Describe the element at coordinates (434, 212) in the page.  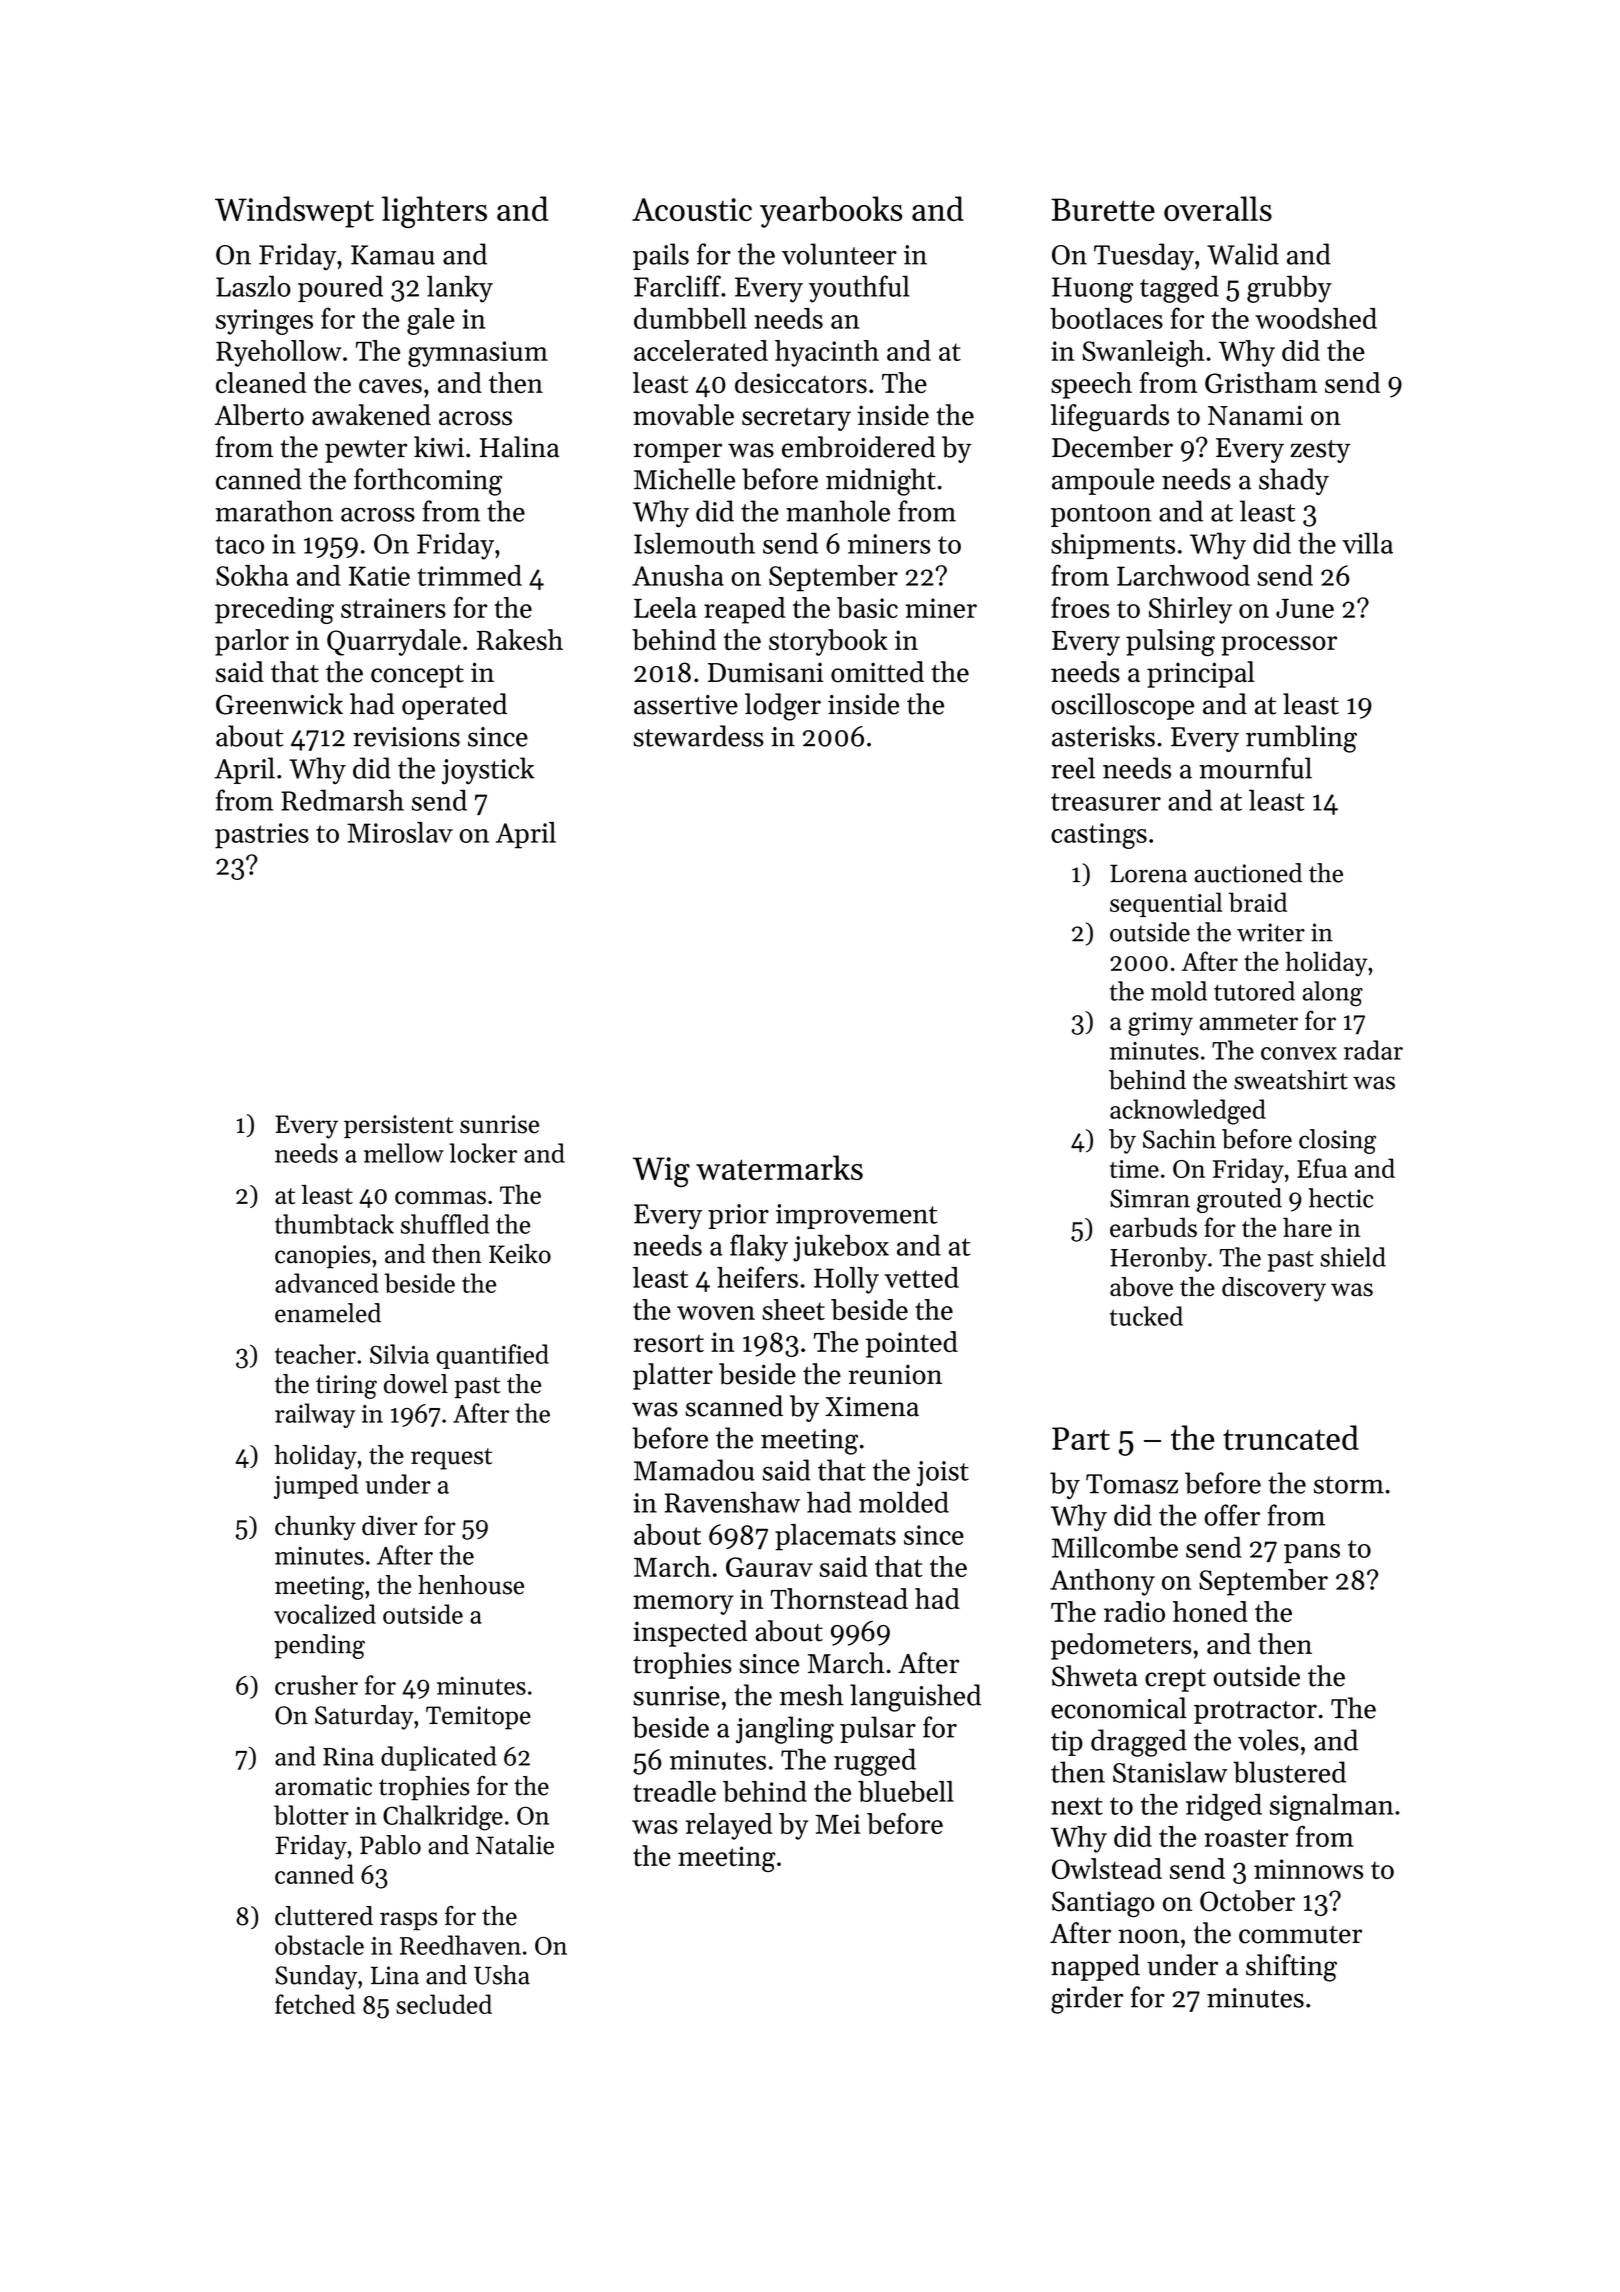
I see `lighters` at that location.
